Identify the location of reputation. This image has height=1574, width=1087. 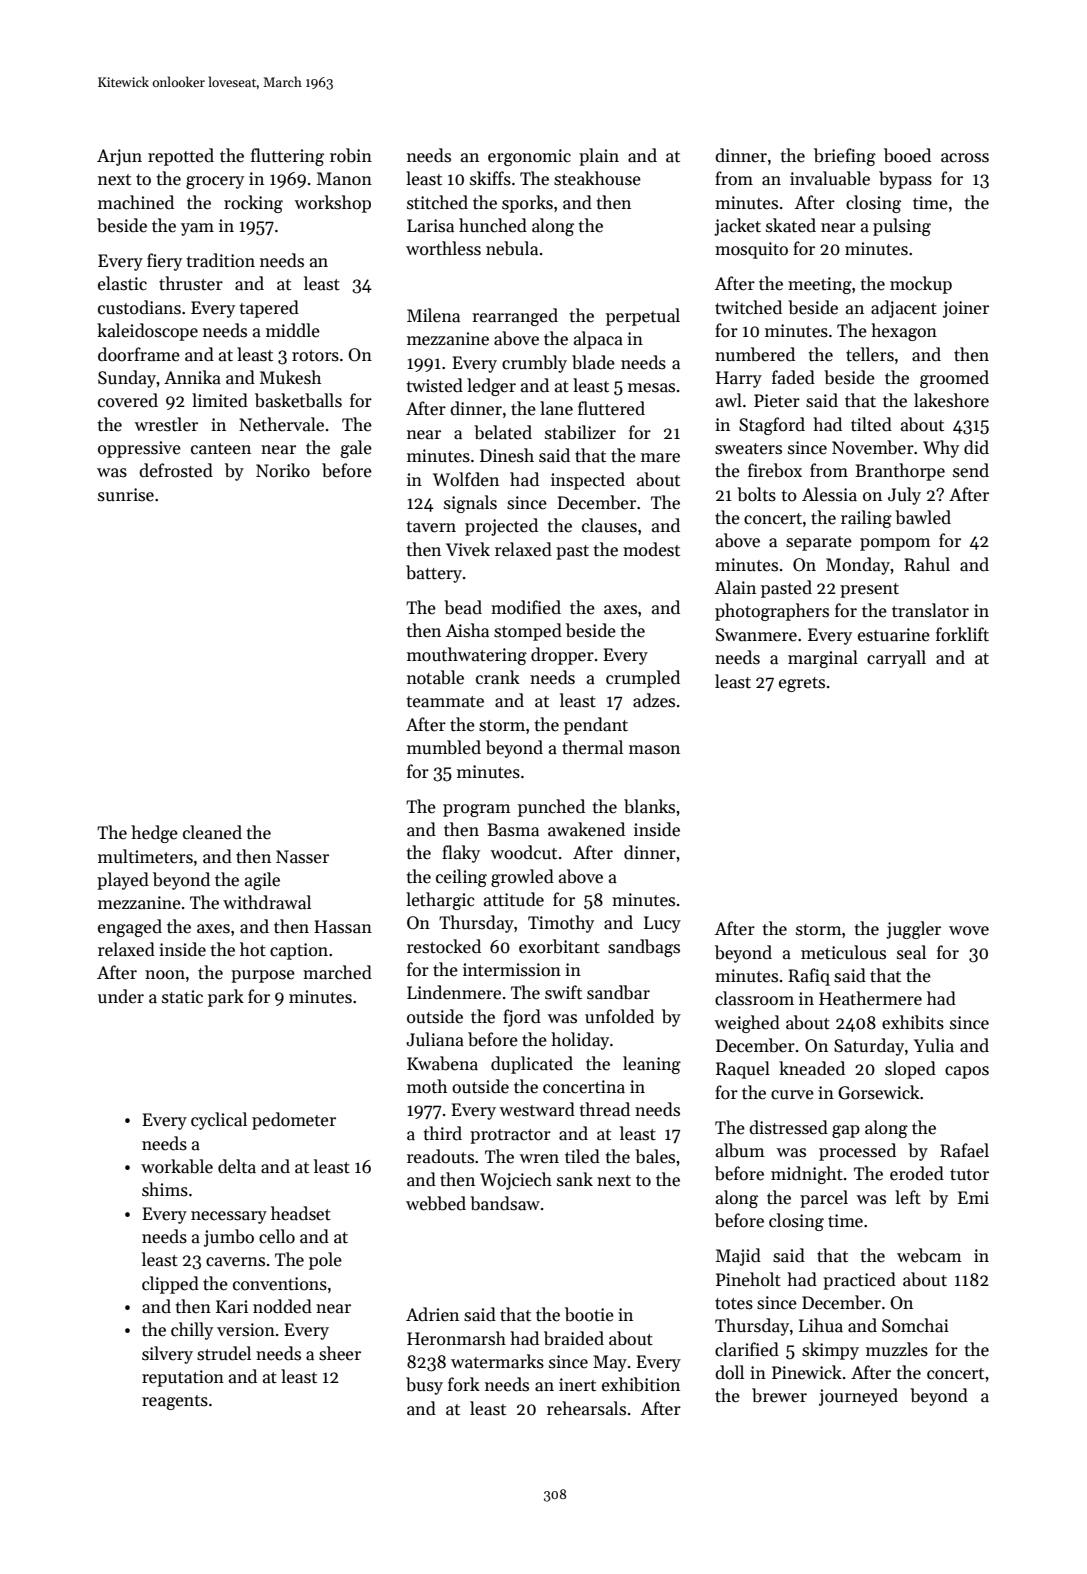
(183, 1378).
